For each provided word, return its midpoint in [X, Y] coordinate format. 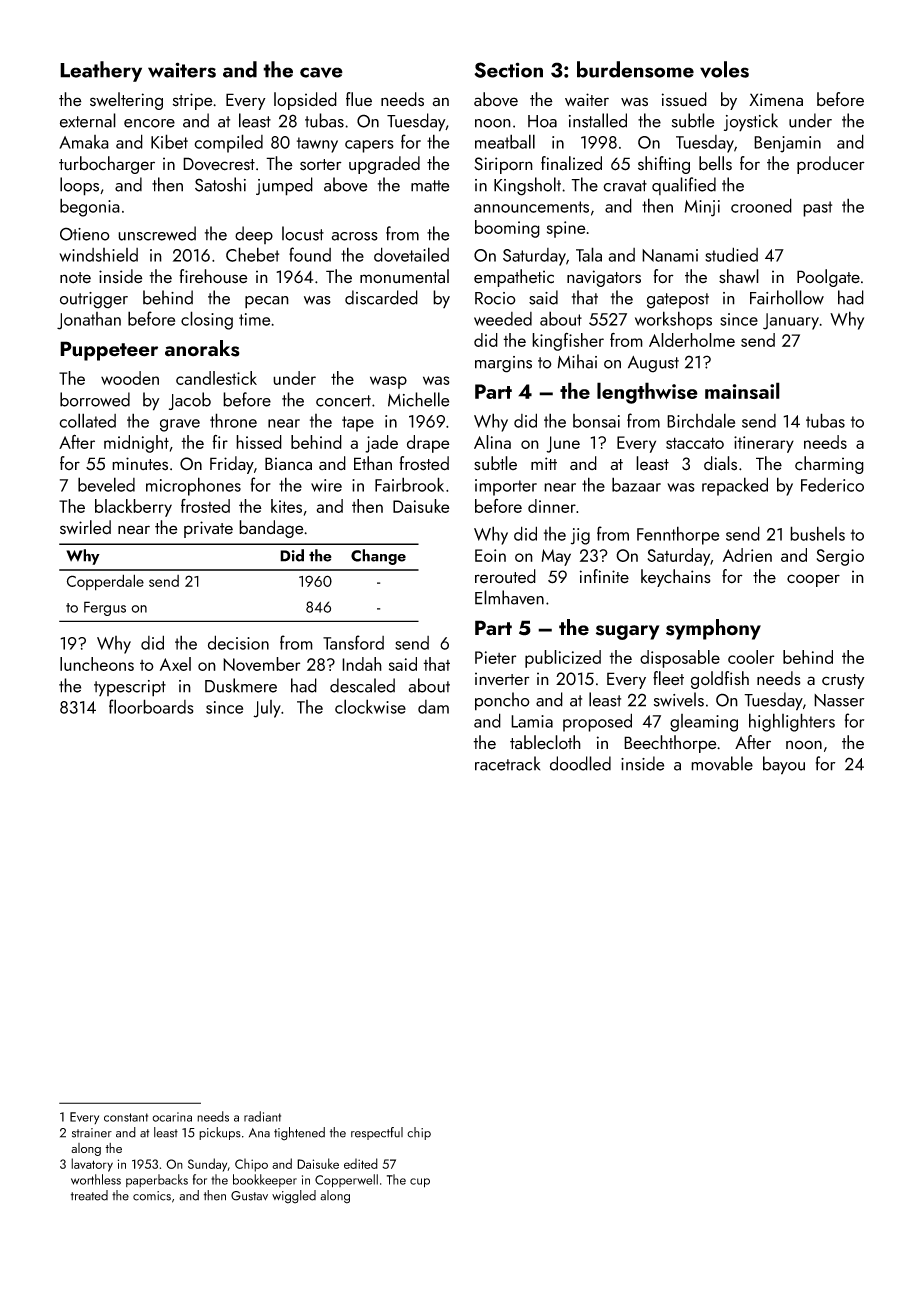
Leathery [101, 71]
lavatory [92, 1165]
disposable [680, 659]
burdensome [635, 69]
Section [508, 70]
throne [233, 420]
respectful [377, 1133]
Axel [175, 664]
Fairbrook [409, 484]
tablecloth [545, 742]
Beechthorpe [670, 744]
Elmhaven [509, 597]
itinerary [764, 444]
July [267, 709]
